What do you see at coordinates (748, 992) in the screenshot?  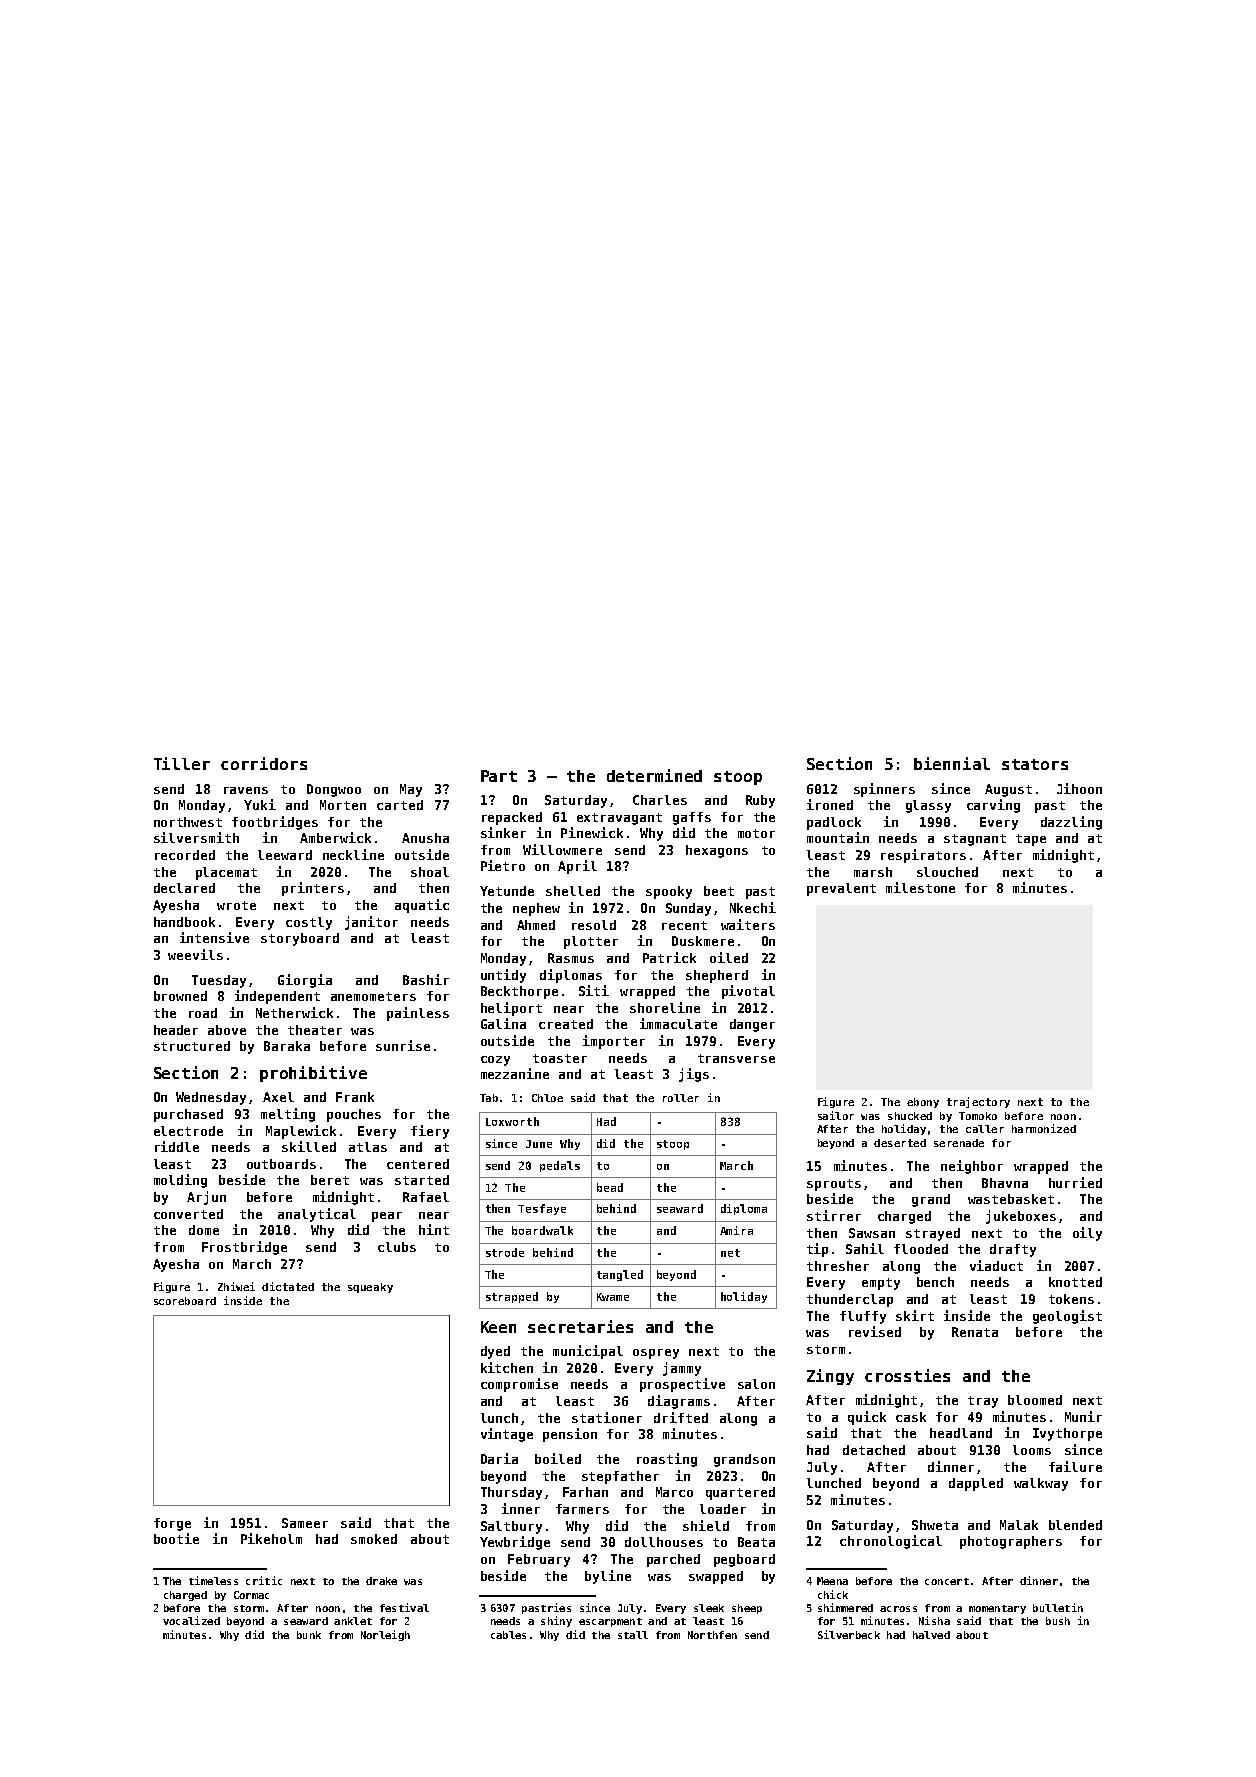 I see `pivotal` at bounding box center [748, 992].
